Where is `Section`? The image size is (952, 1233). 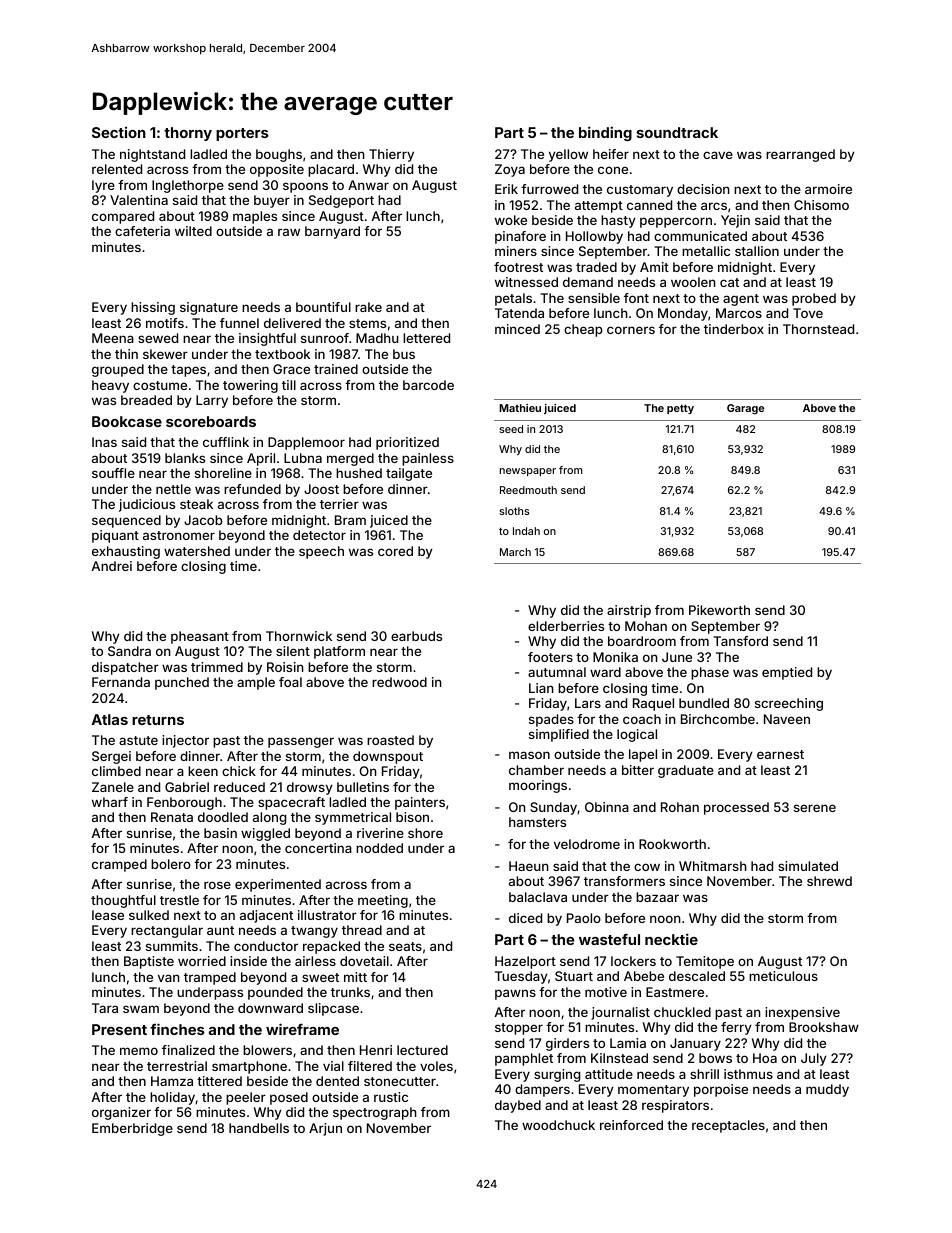
Section is located at coordinates (119, 132).
